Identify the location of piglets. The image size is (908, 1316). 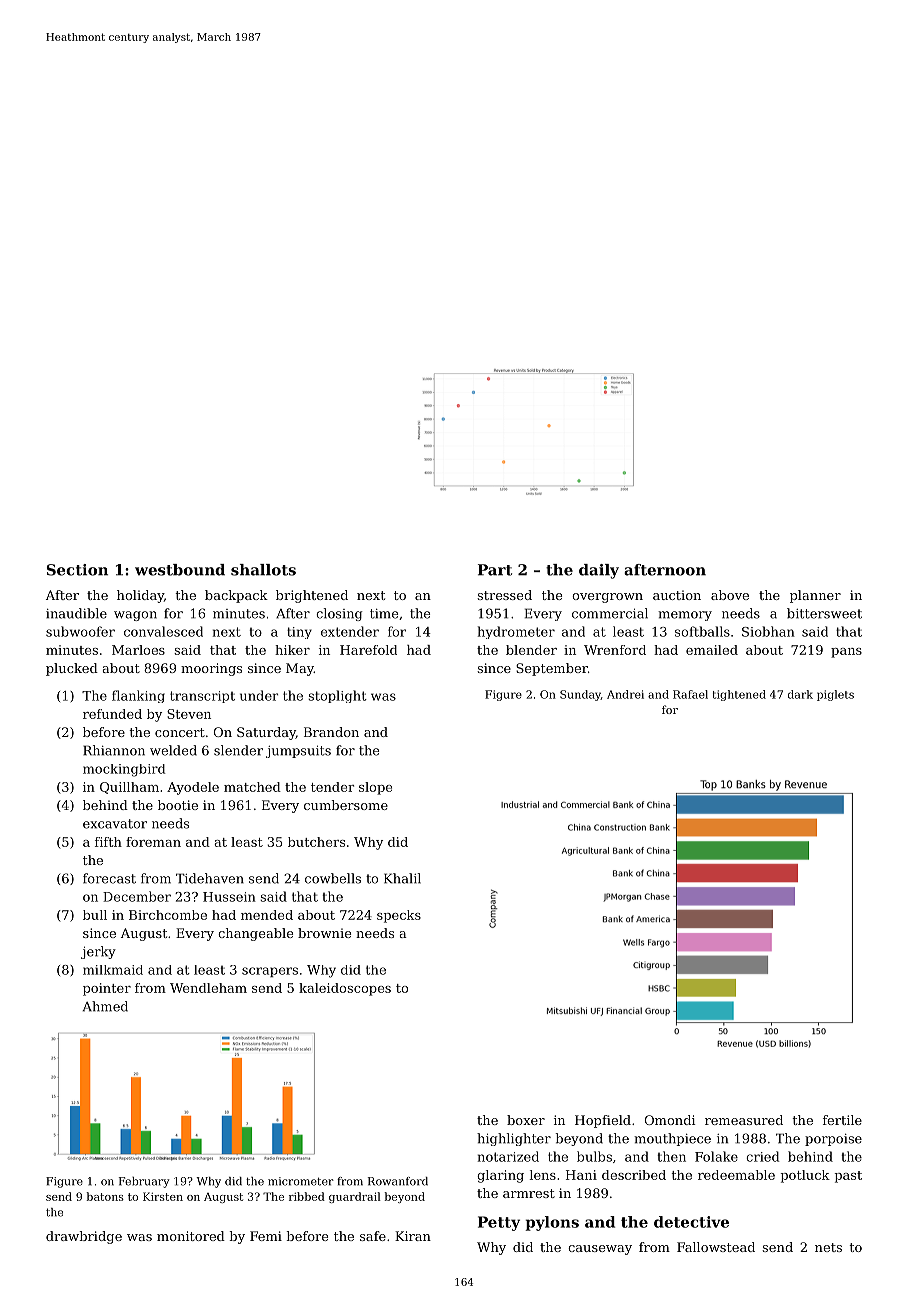
(835, 695).
